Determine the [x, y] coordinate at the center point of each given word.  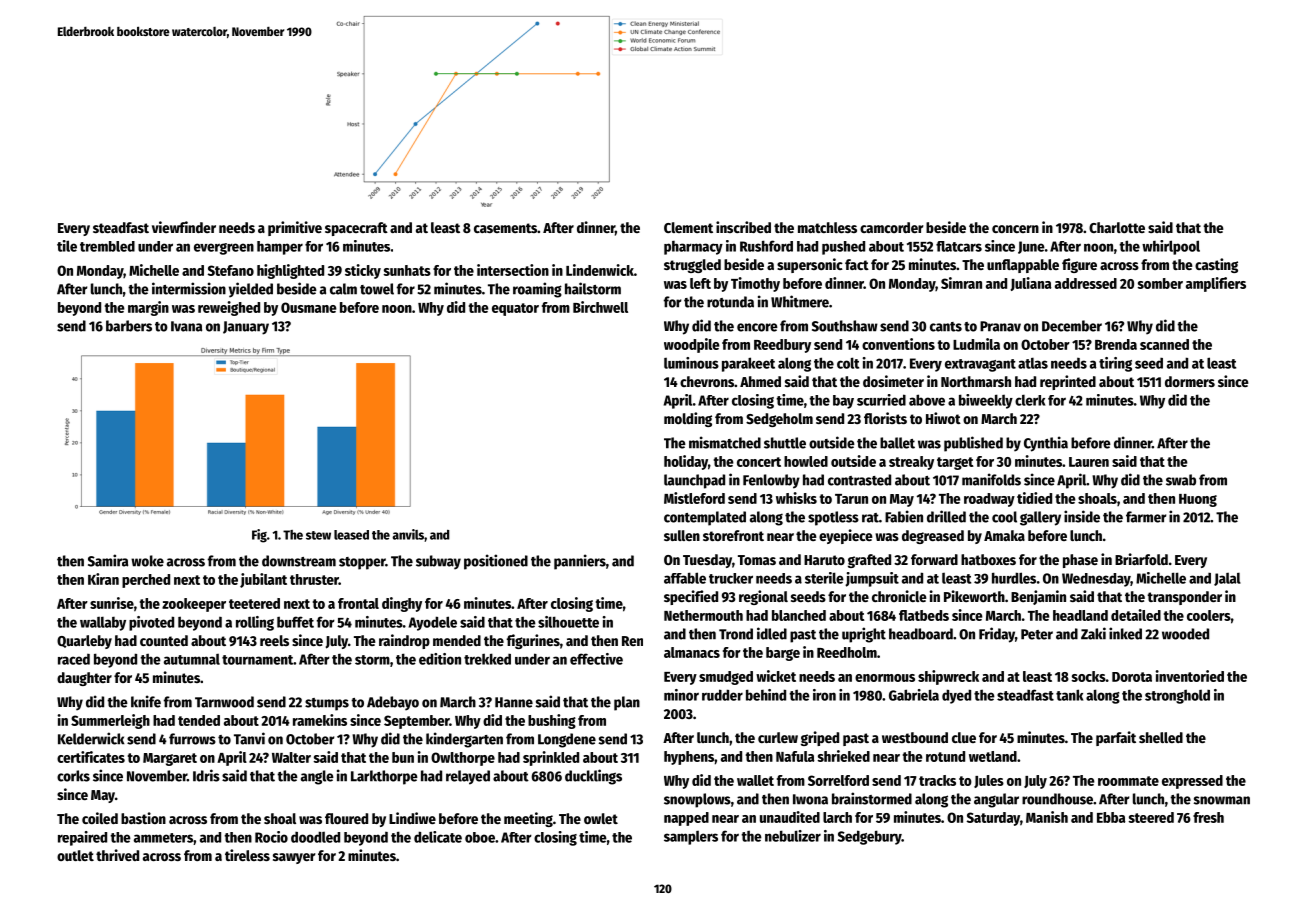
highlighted [290, 271]
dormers [1190, 381]
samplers [691, 838]
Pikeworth [974, 596]
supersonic [810, 265]
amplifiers [1216, 284]
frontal [358, 603]
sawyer [294, 858]
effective [596, 659]
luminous [691, 363]
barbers [129, 326]
